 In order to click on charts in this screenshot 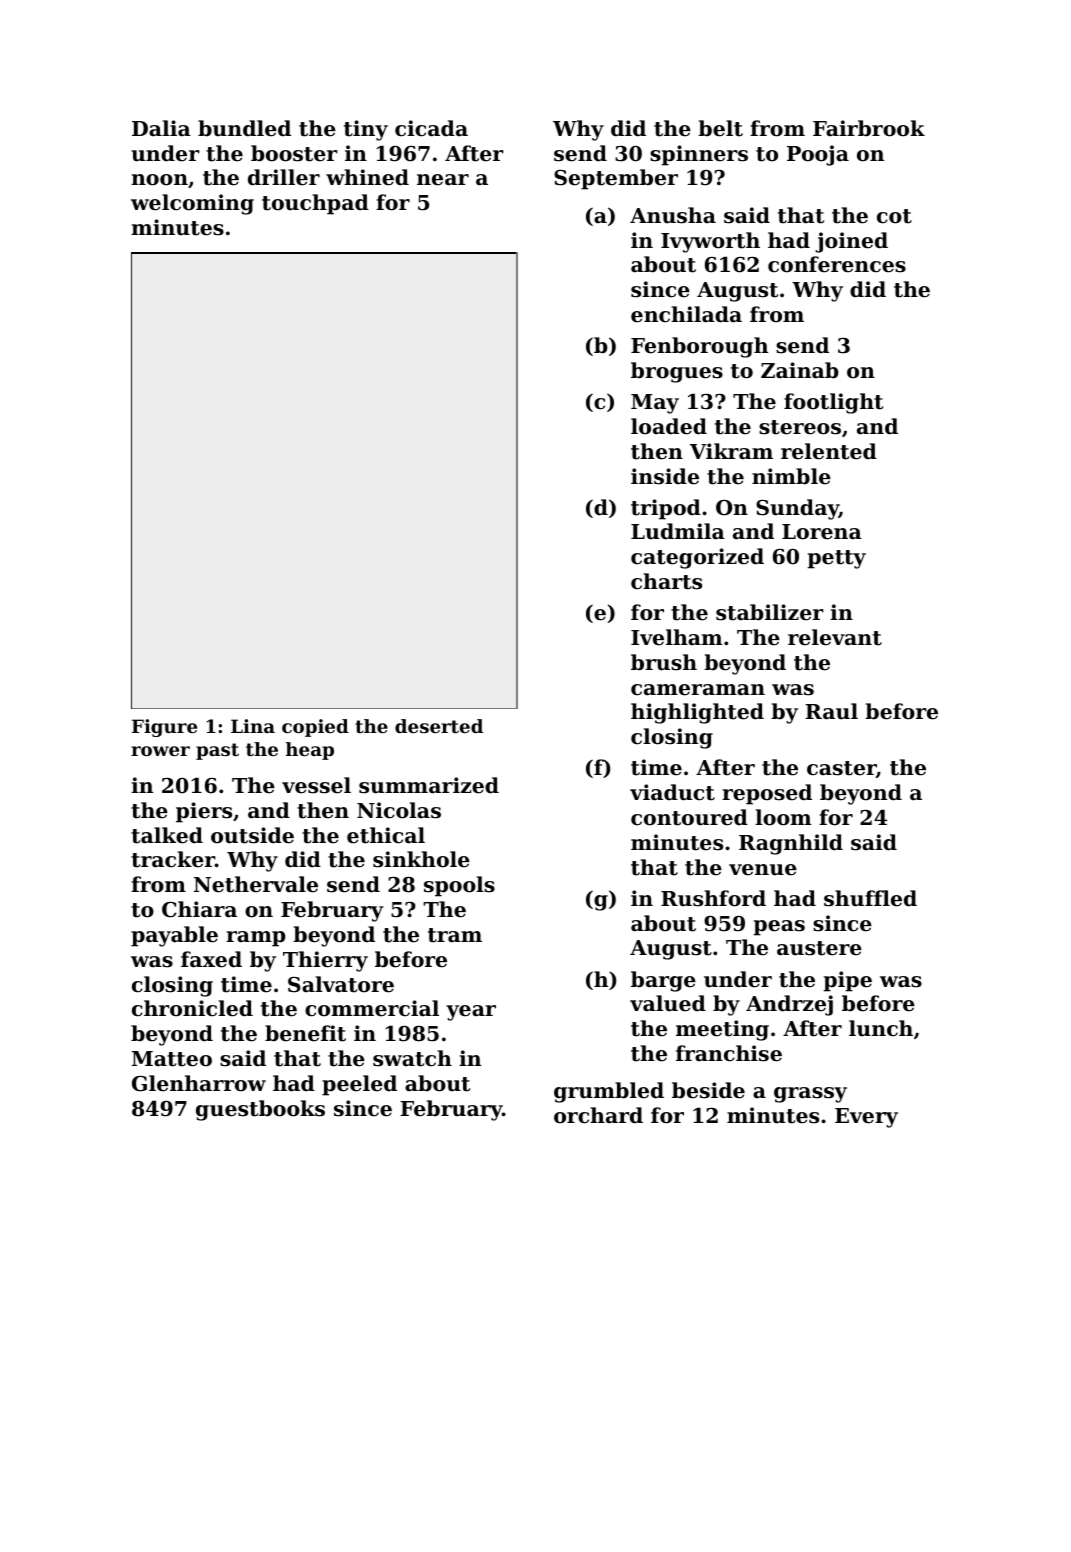, I will do `click(666, 581)`.
